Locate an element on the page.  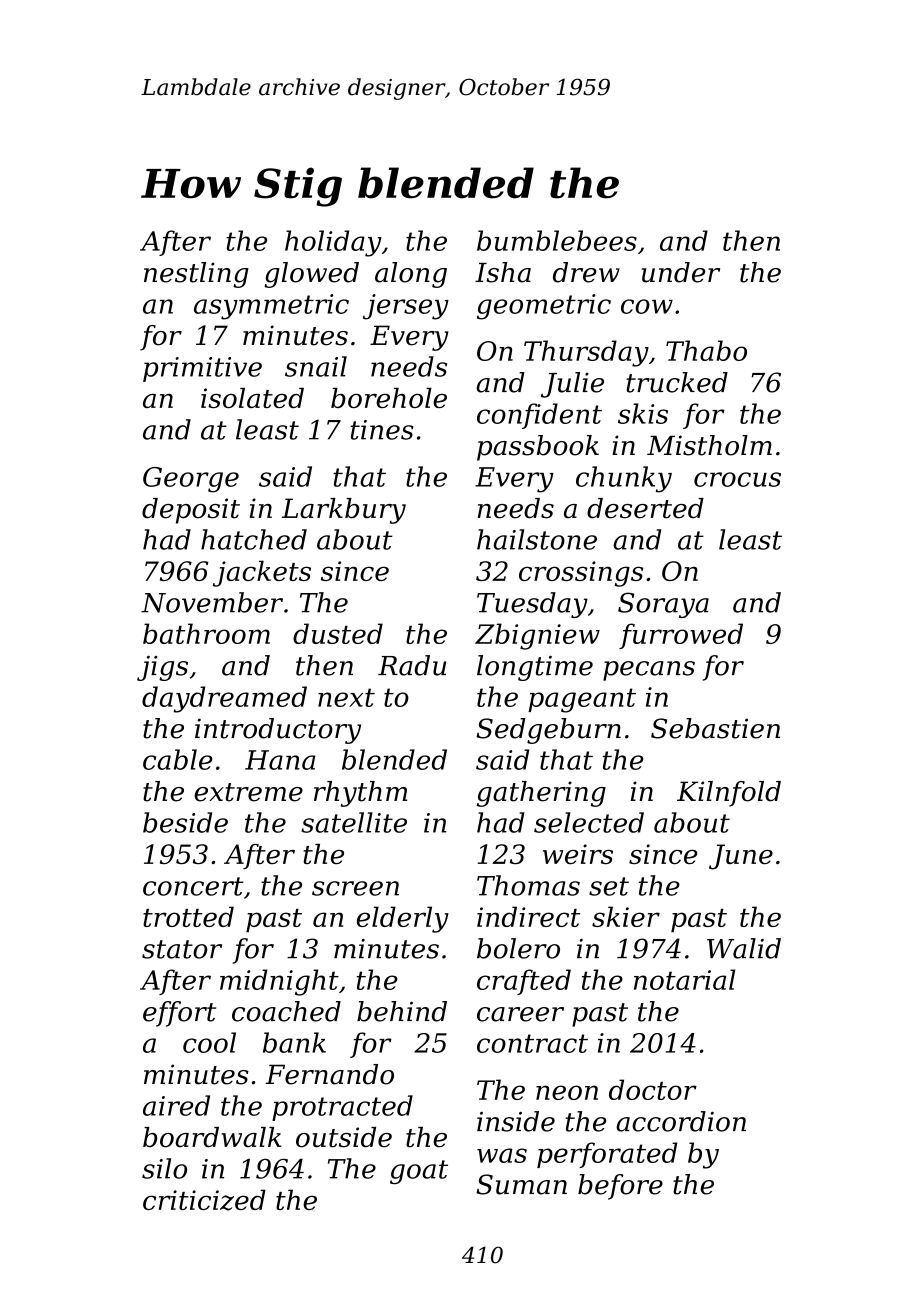
bumblebees is located at coordinates (557, 240).
